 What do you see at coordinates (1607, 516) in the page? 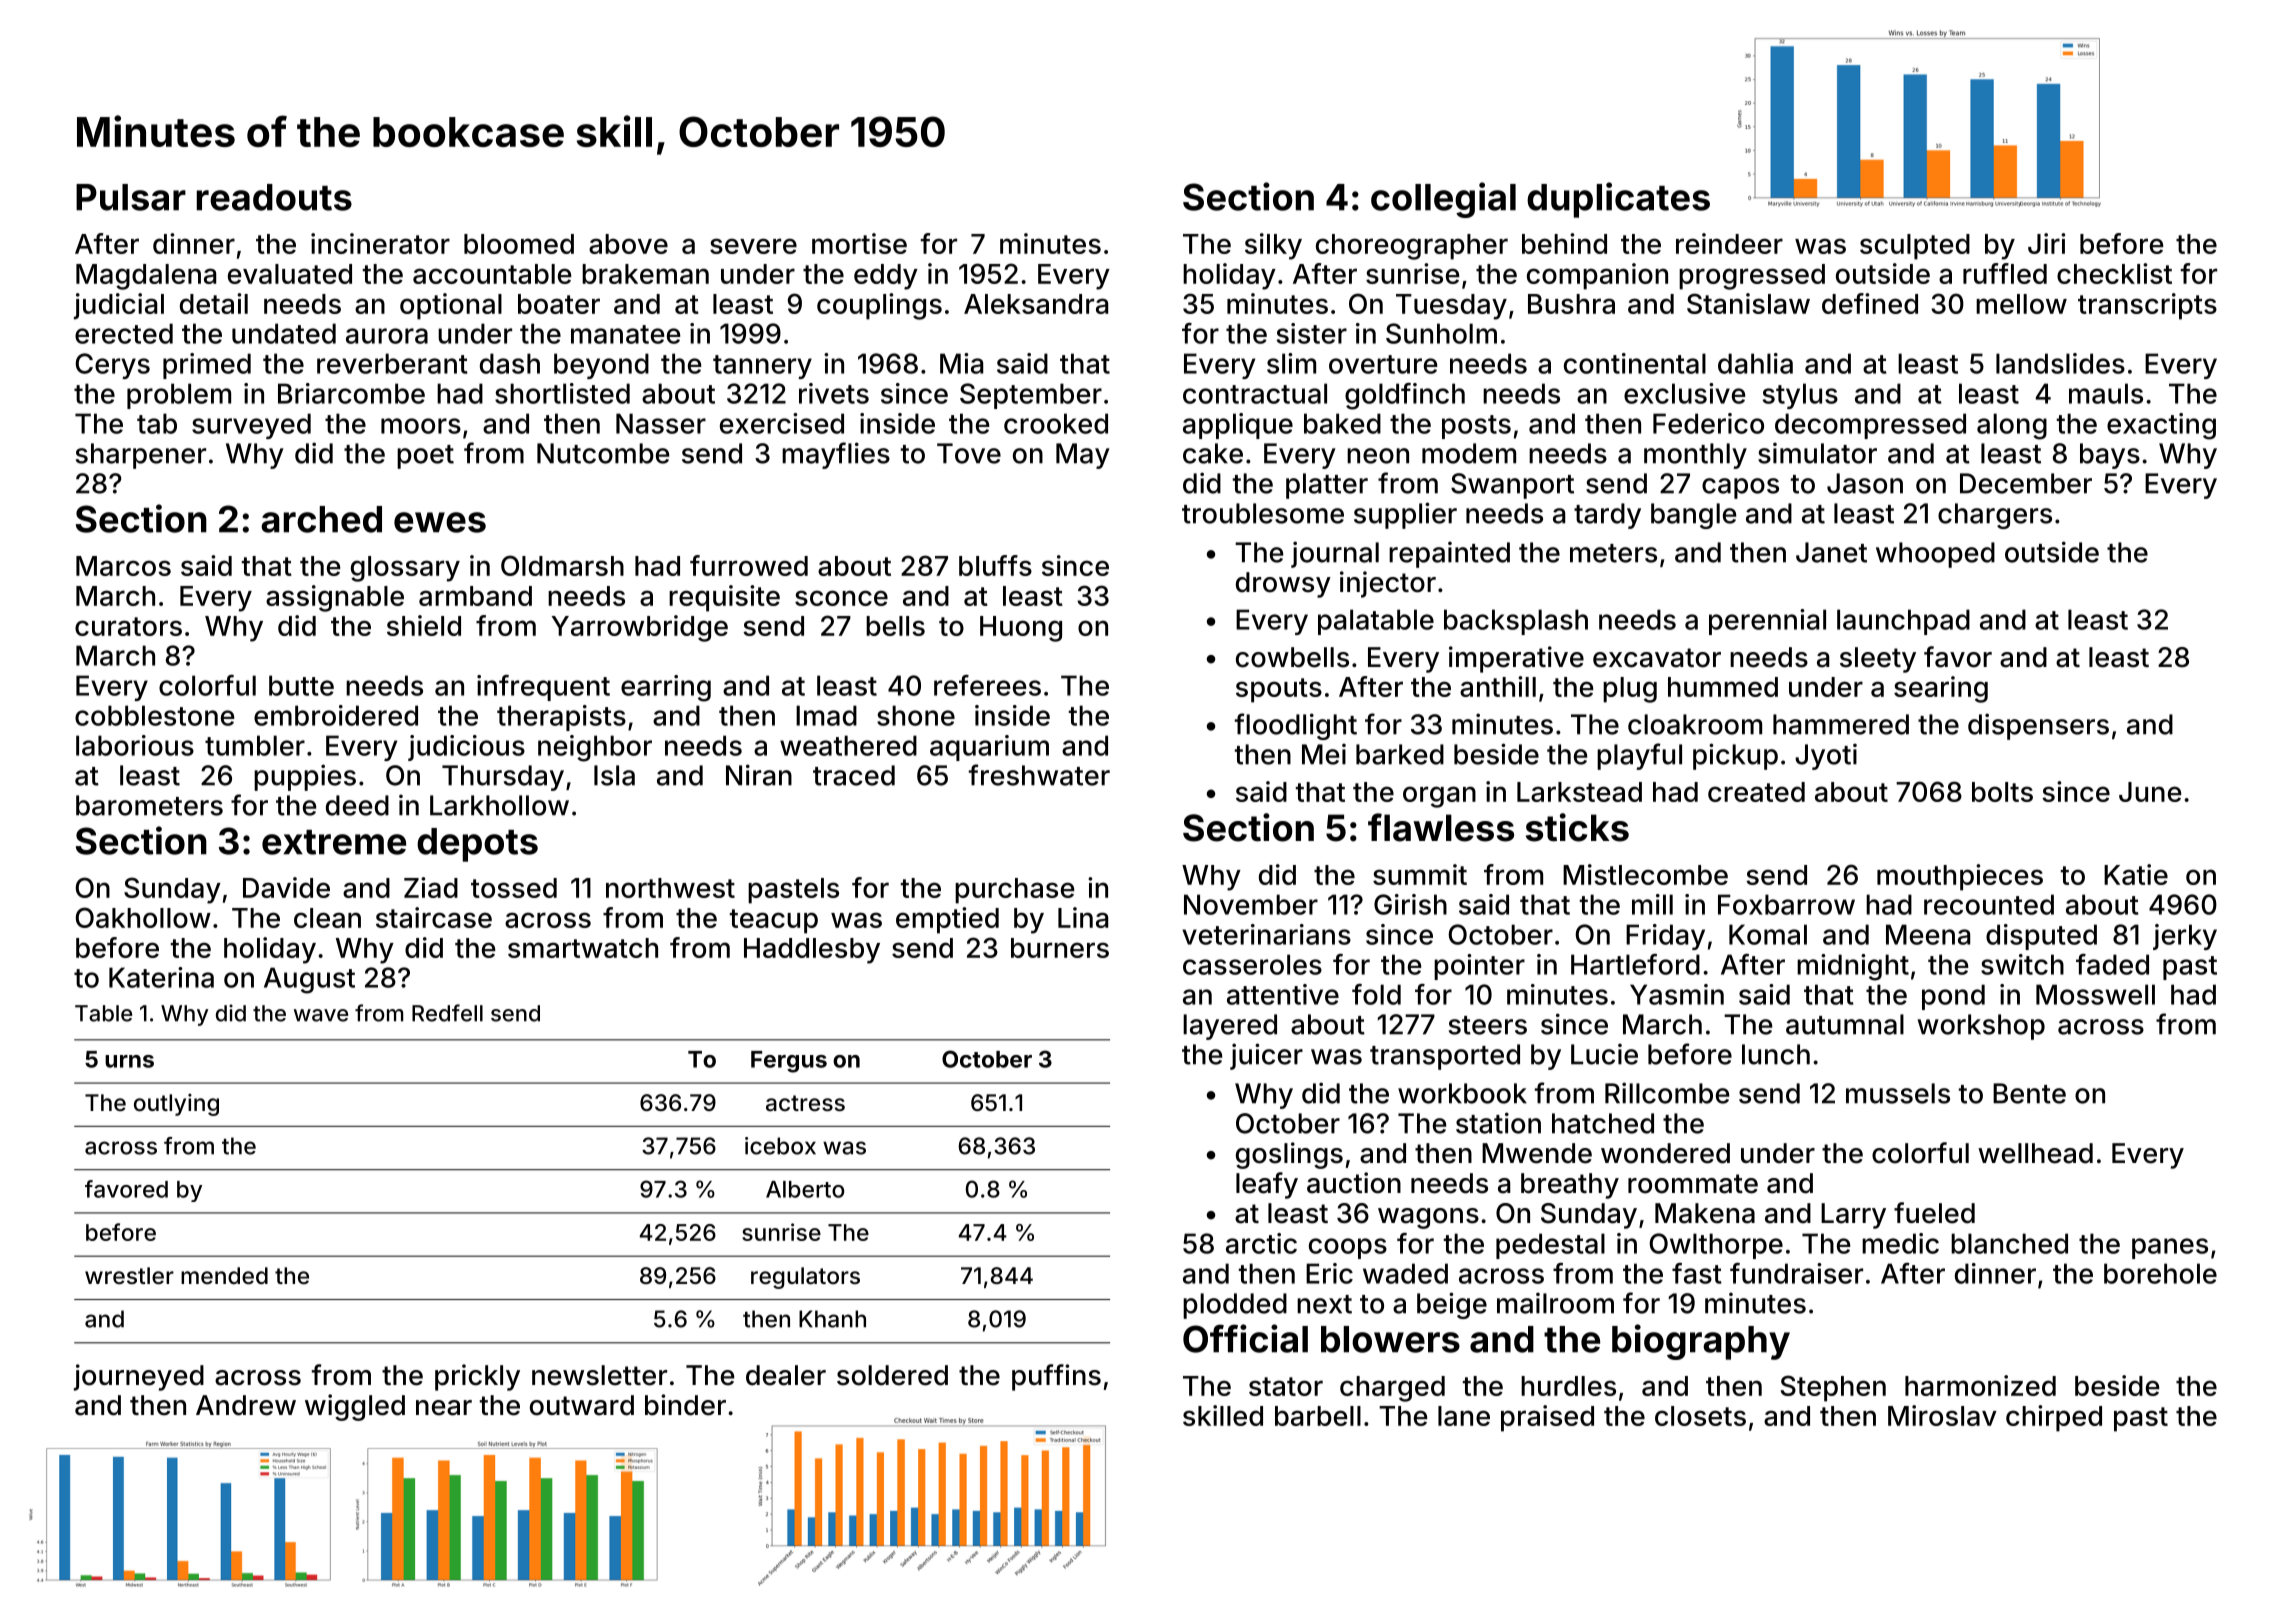
I see `tardy` at bounding box center [1607, 516].
